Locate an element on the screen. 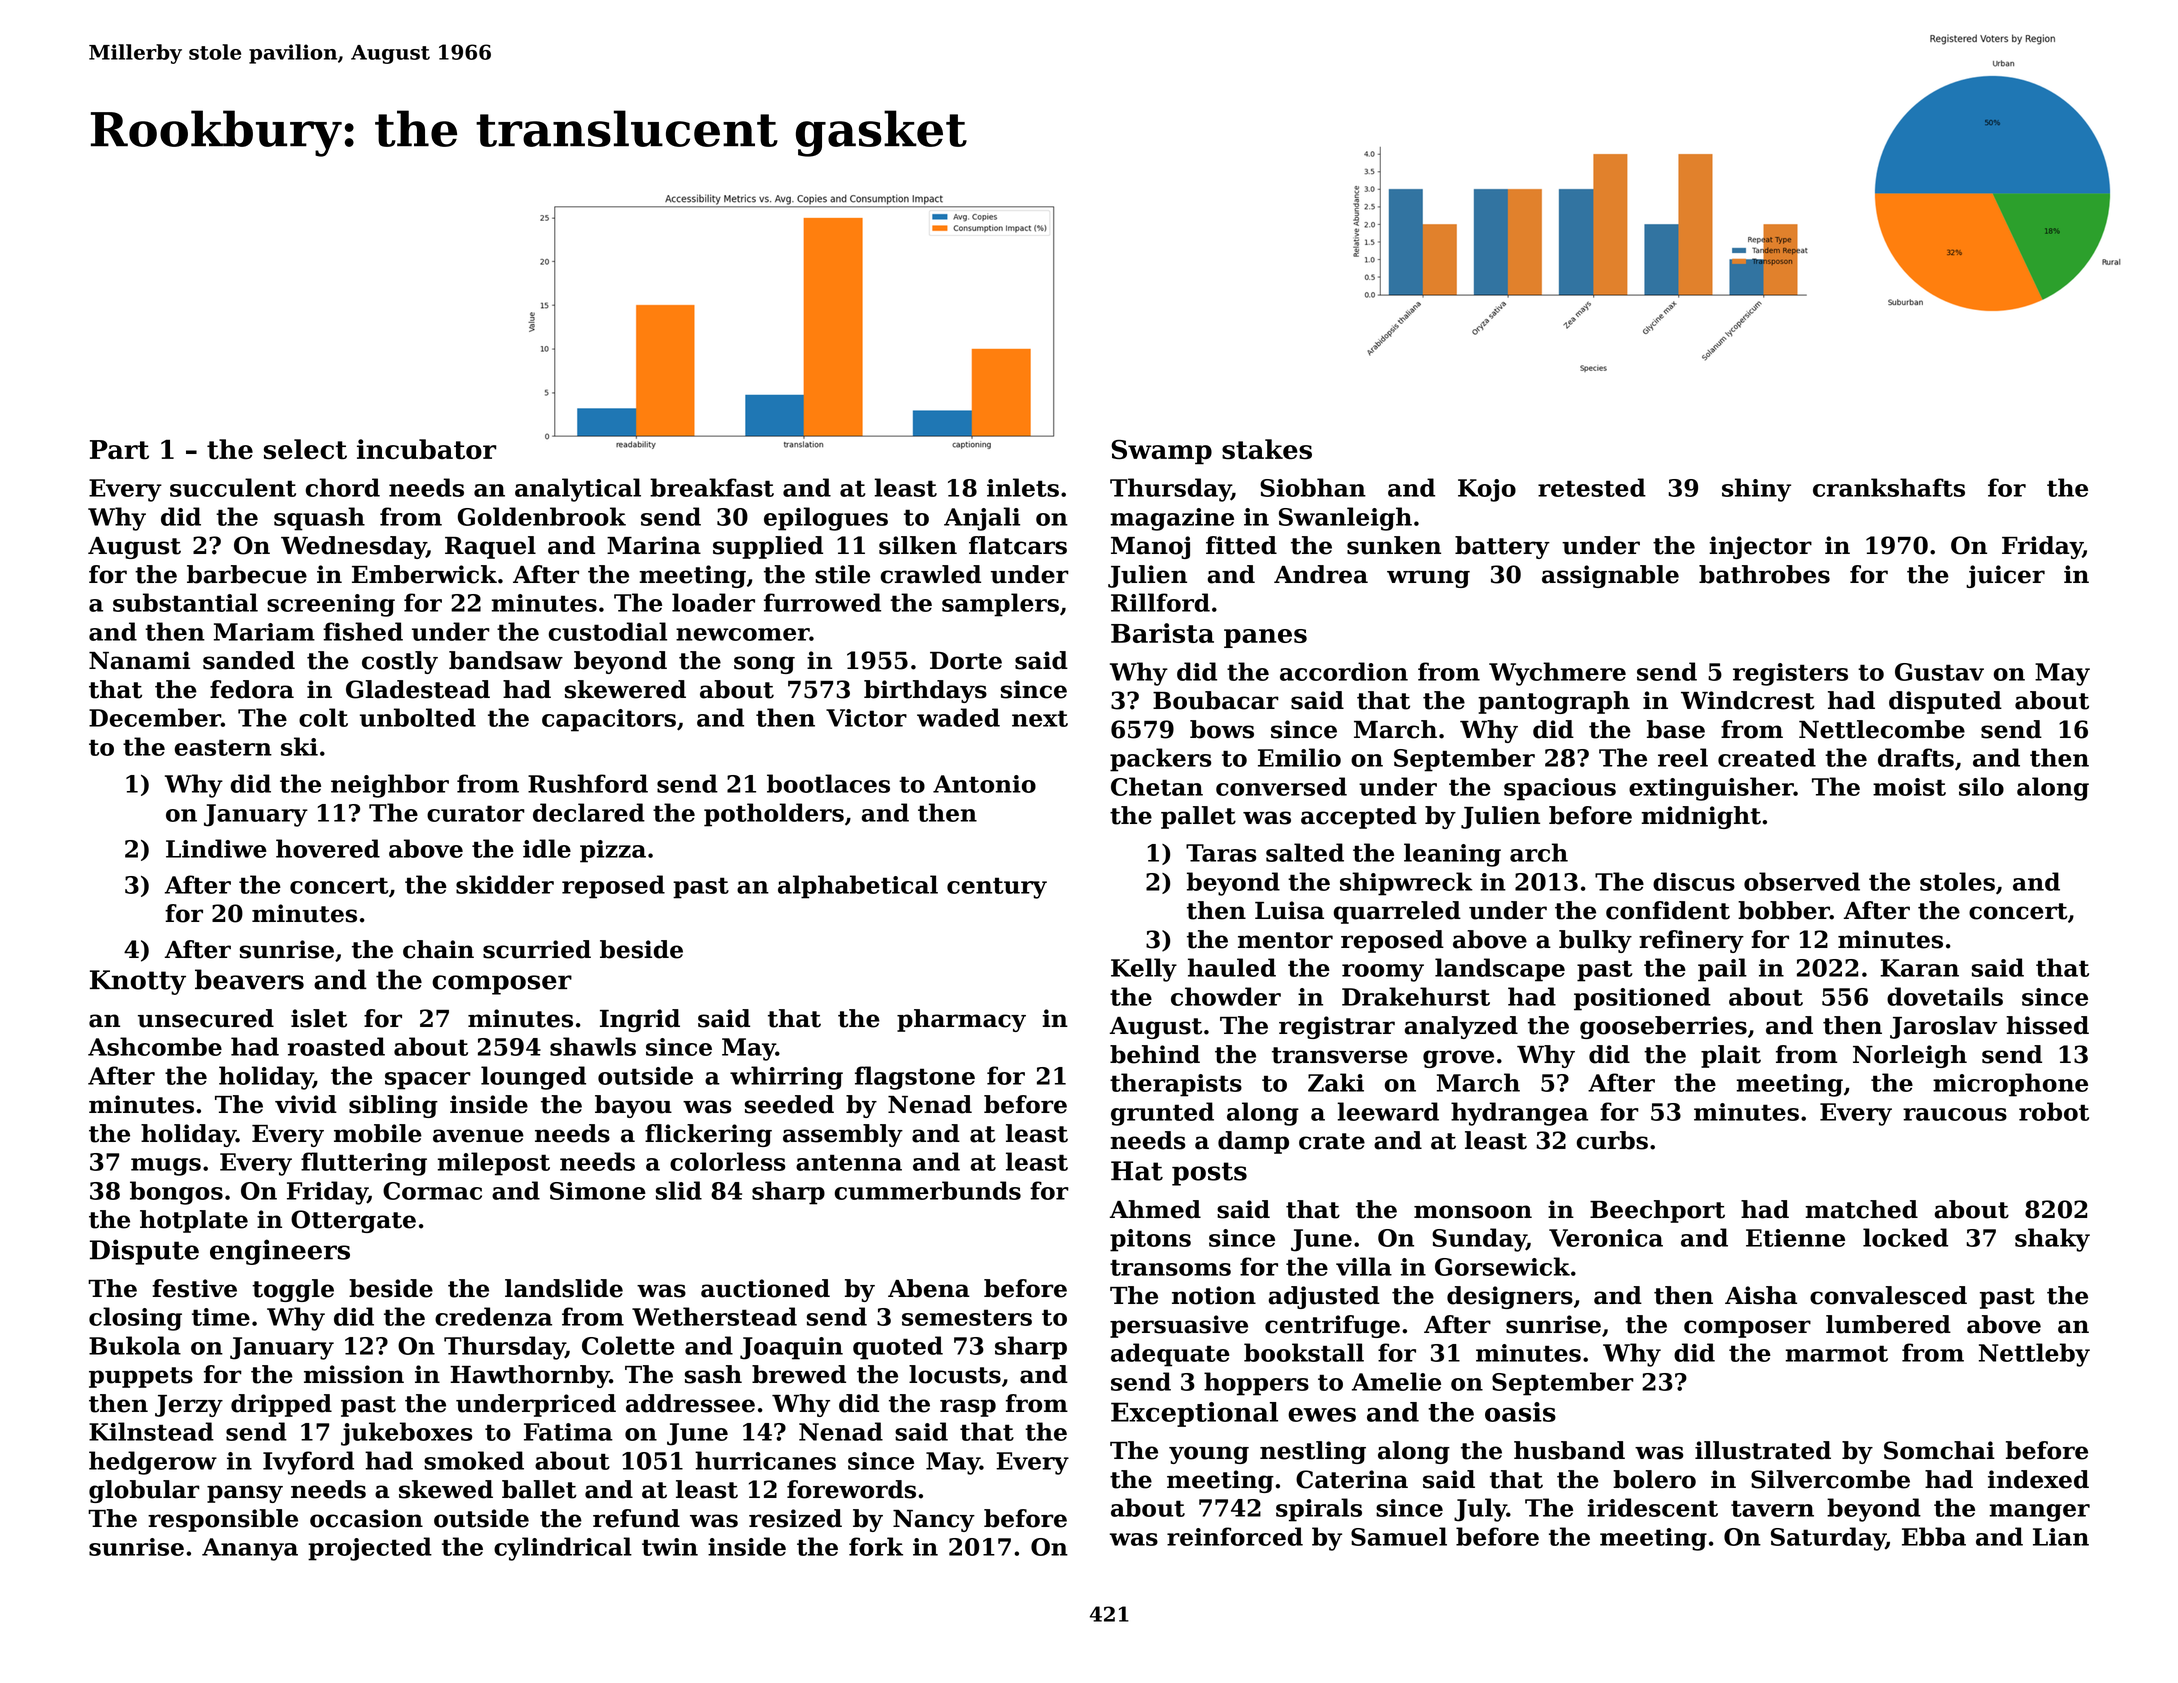 The height and width of the screenshot is (1683, 2178). indexed is located at coordinates (2038, 1479).
